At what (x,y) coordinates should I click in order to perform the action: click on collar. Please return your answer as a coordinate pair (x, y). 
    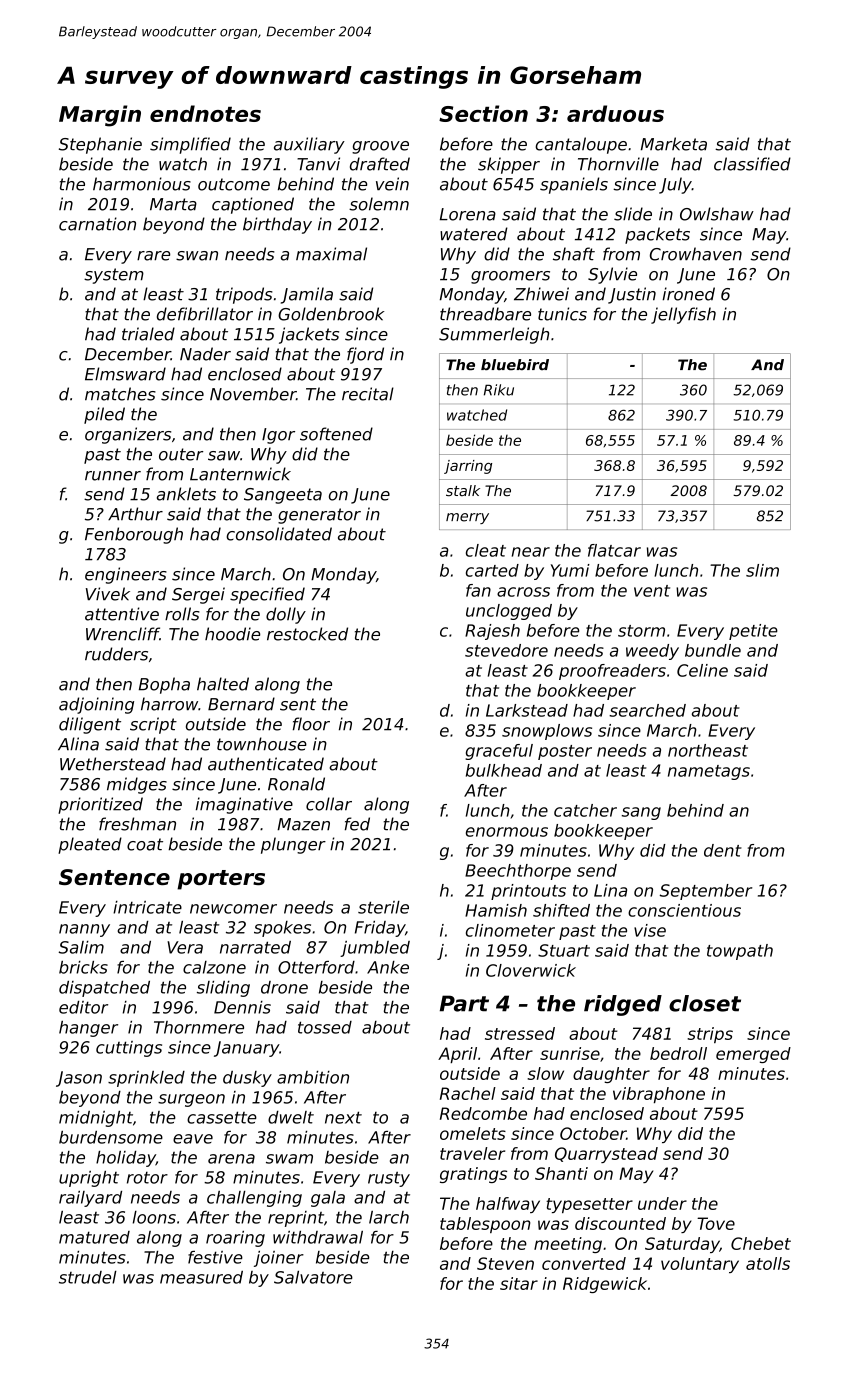
    Looking at the image, I should click on (329, 804).
